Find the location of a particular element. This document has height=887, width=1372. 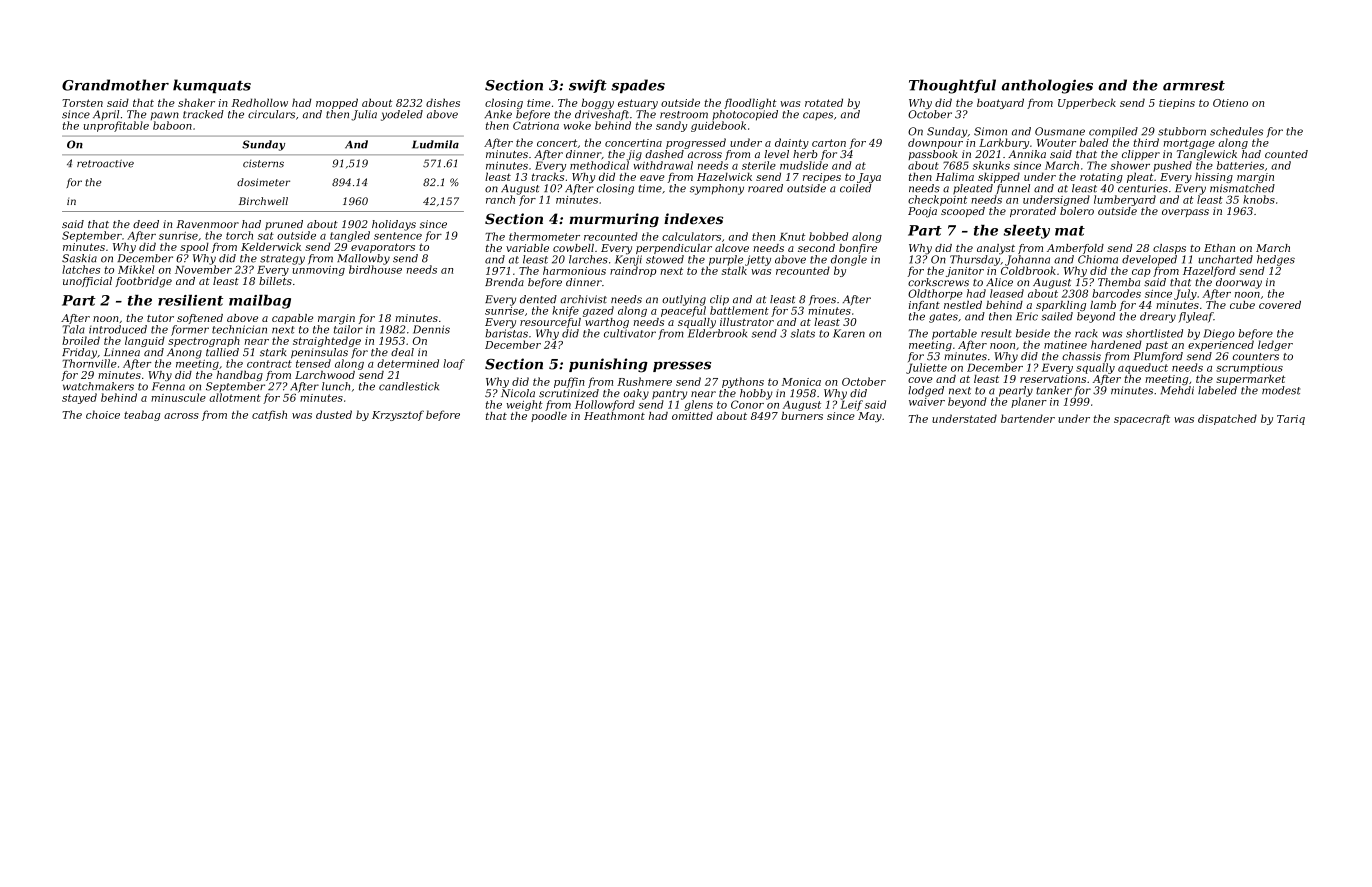

rotating is located at coordinates (1101, 178).
